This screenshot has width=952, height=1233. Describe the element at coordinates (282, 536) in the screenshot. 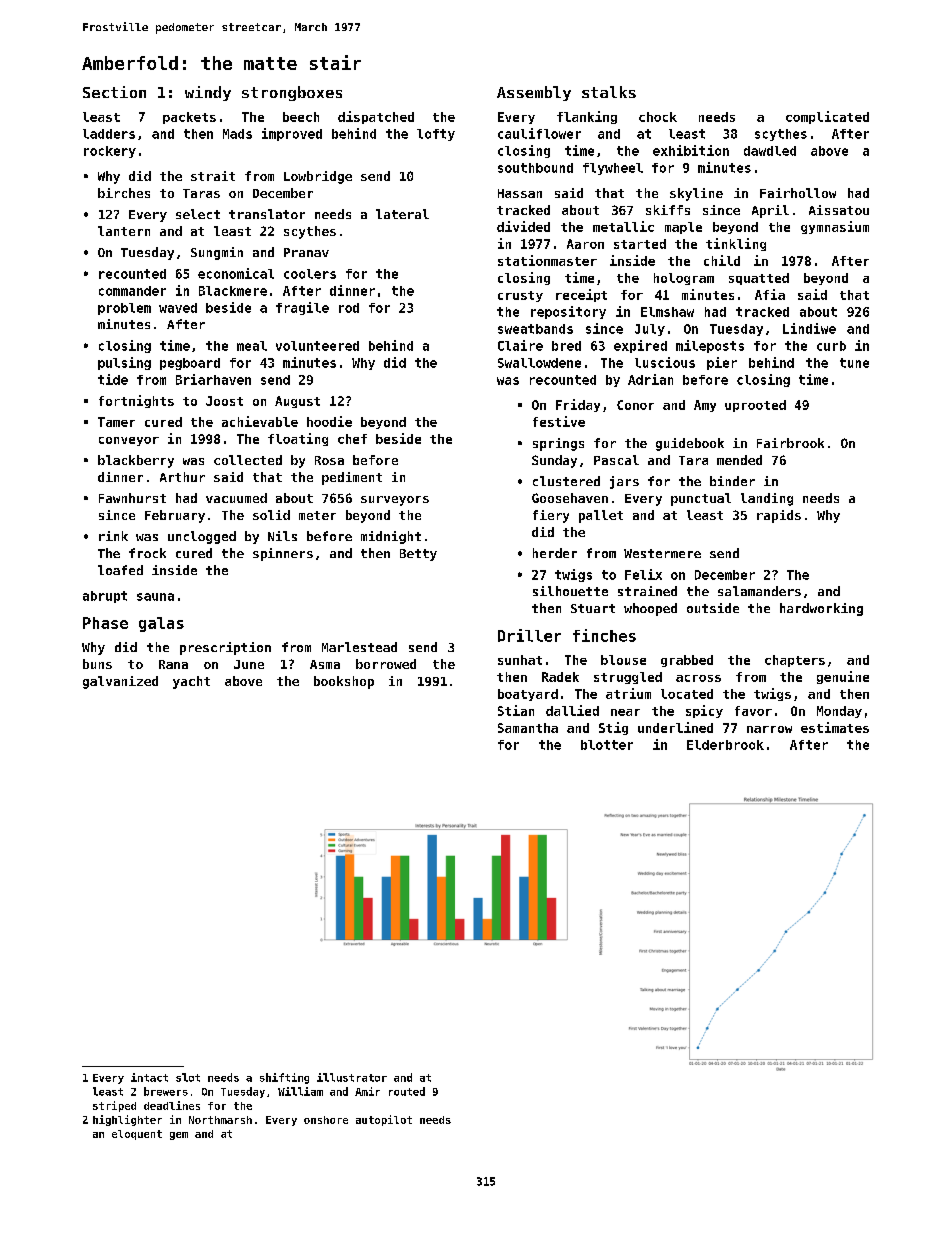

I see `Nils` at that location.
